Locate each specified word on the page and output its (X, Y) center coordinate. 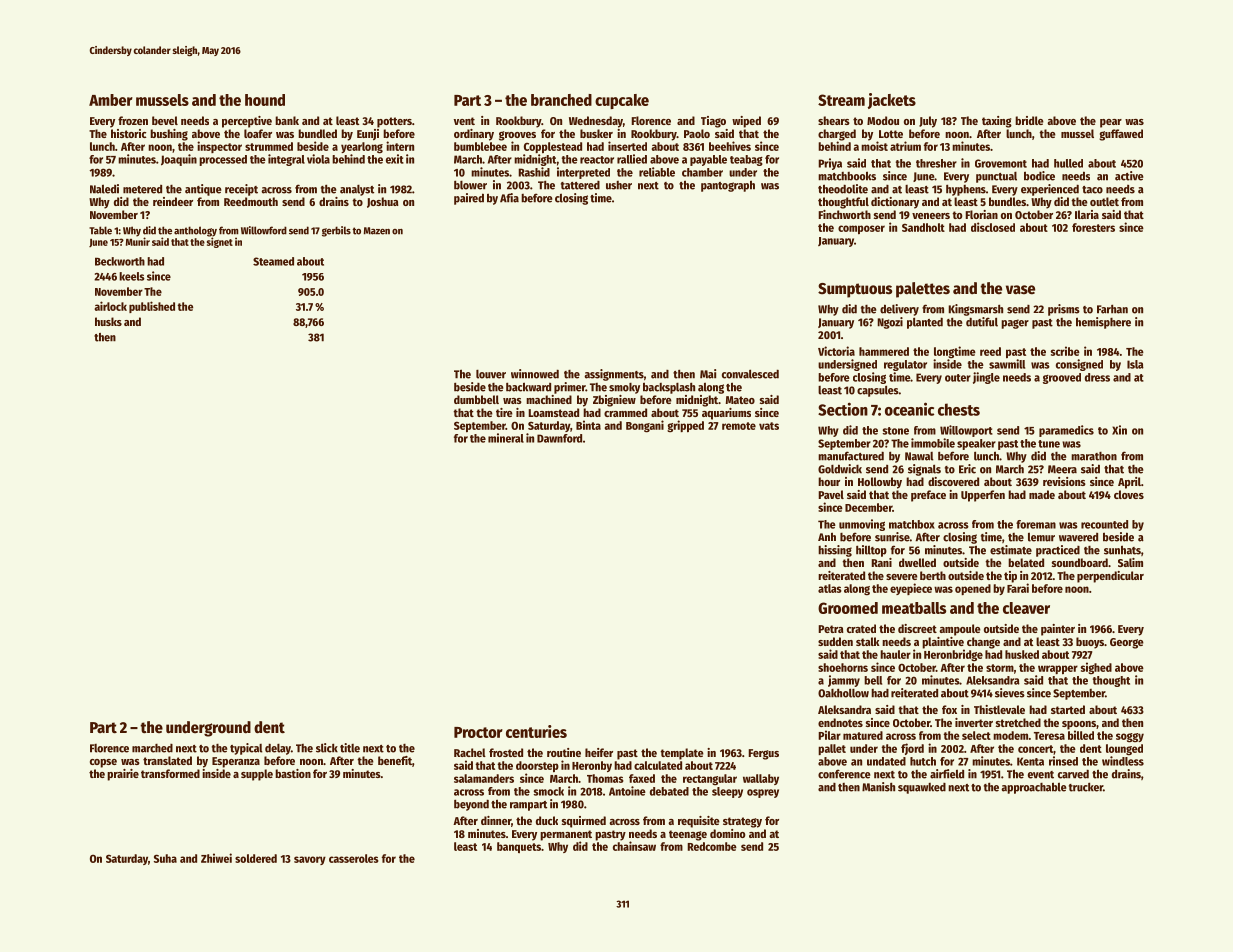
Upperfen (983, 496)
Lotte (891, 134)
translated (167, 760)
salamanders (484, 778)
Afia (509, 198)
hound (265, 100)
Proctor (478, 732)
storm (1000, 668)
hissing (835, 551)
